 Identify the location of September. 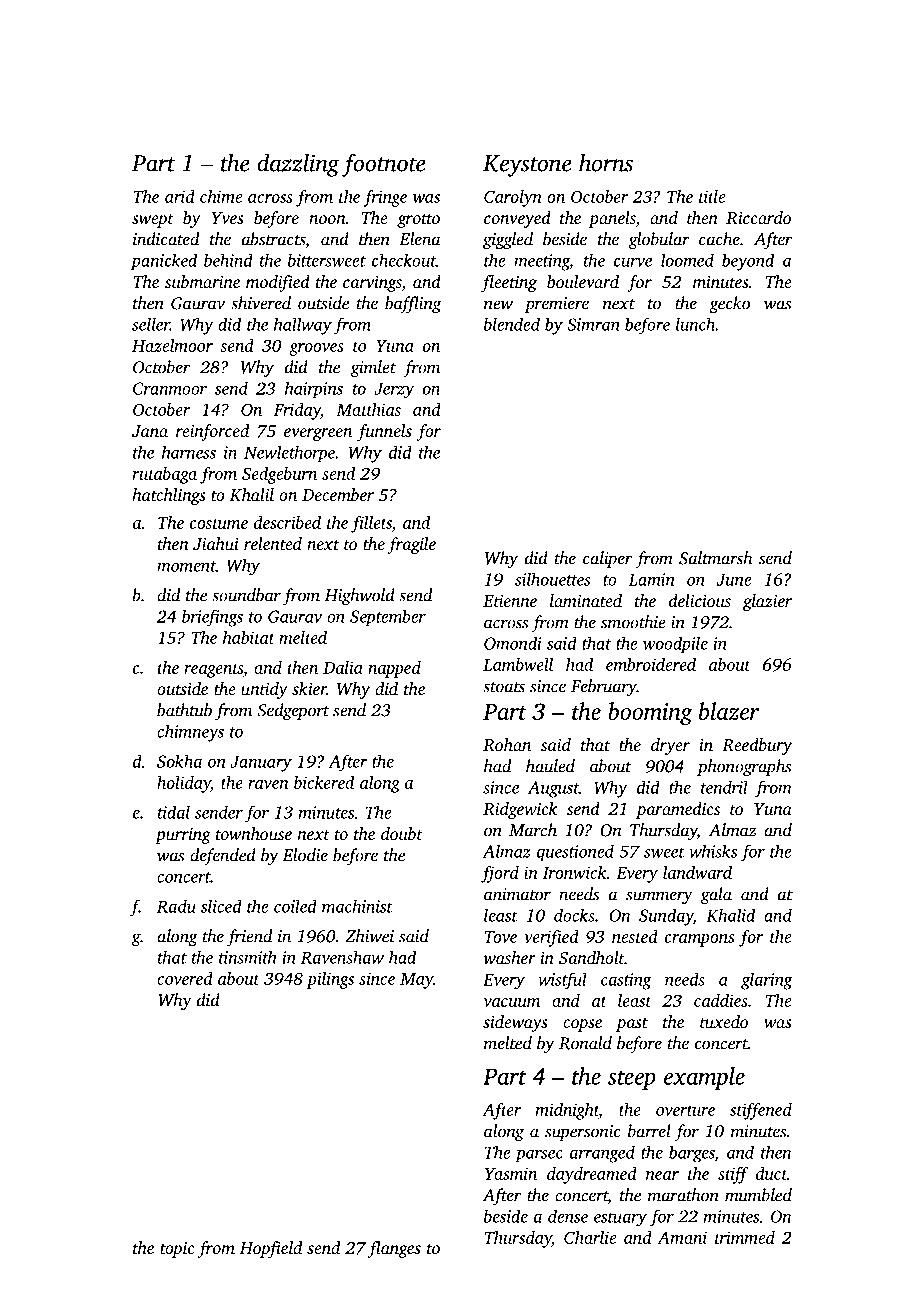
(388, 618).
